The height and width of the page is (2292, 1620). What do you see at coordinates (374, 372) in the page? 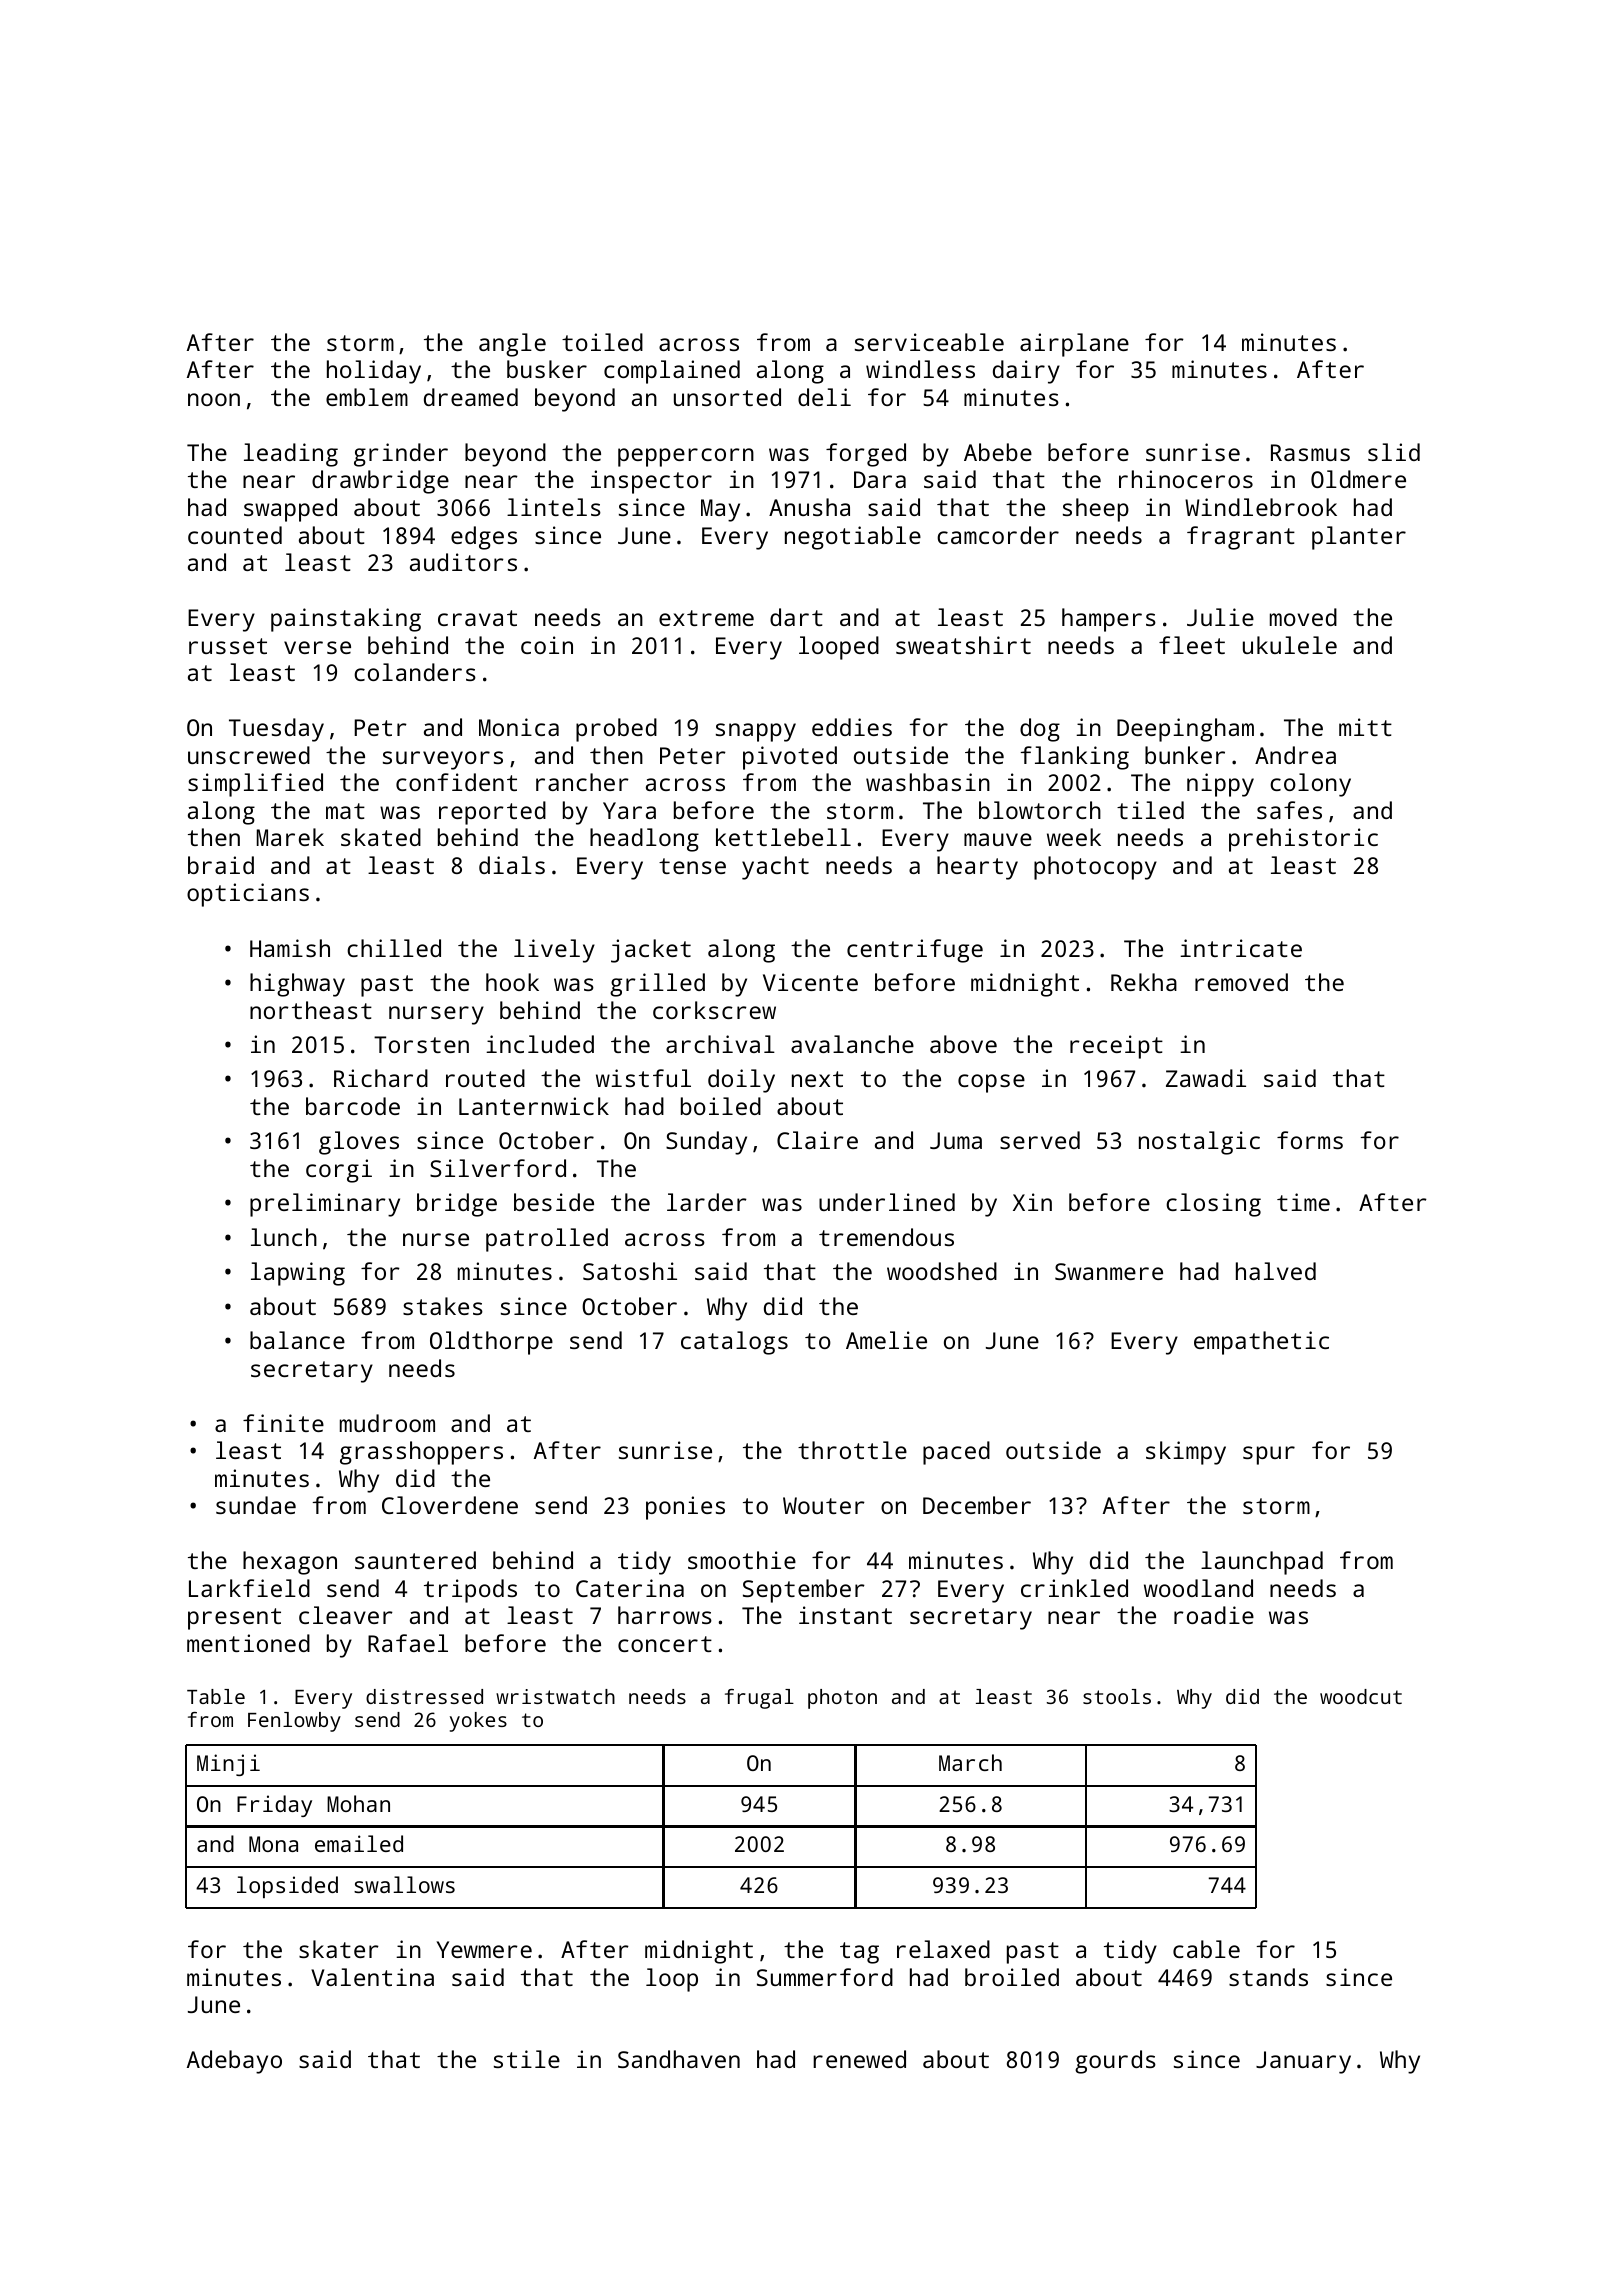
I see `holiday` at bounding box center [374, 372].
